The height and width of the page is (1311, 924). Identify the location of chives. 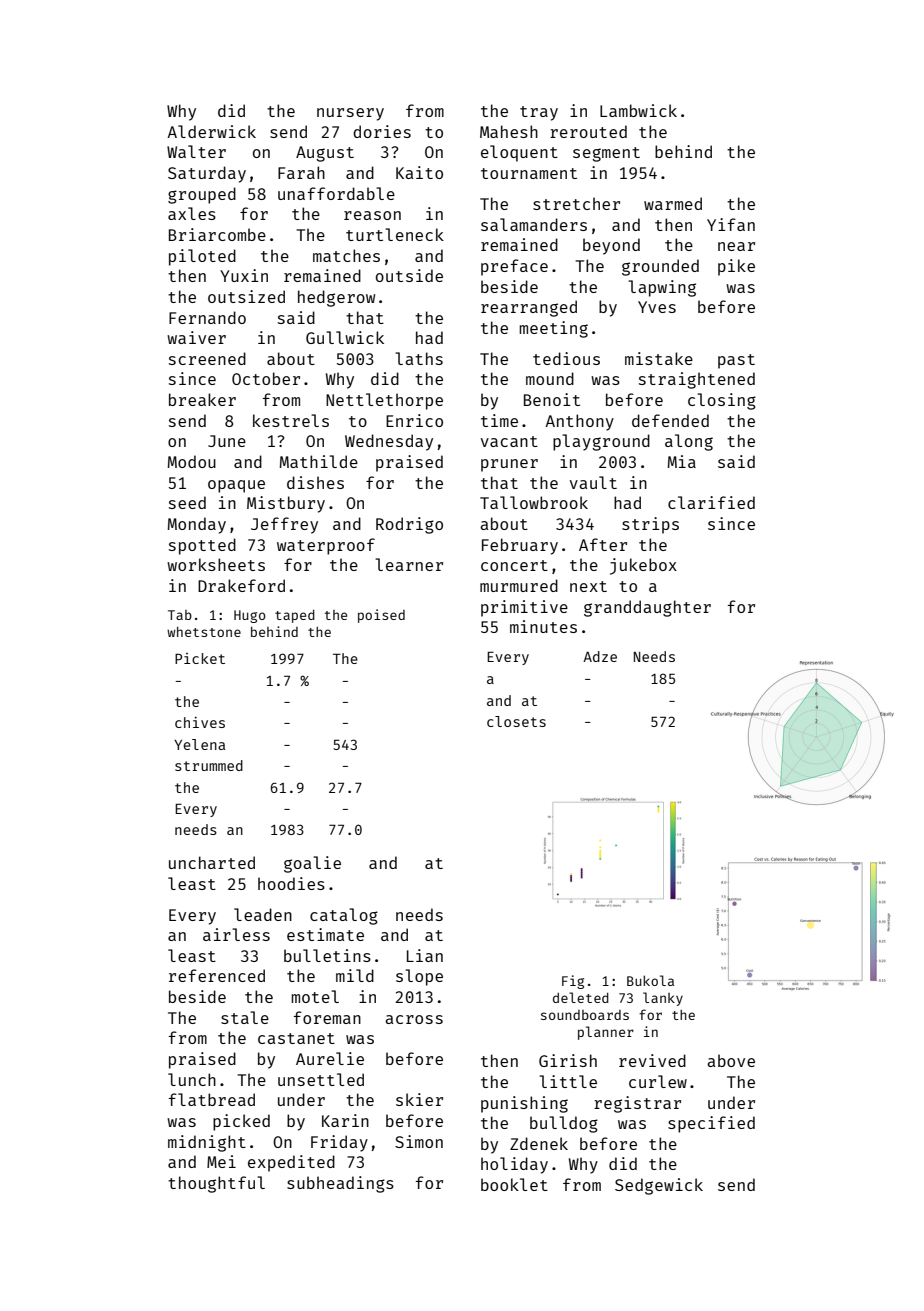
(200, 722).
